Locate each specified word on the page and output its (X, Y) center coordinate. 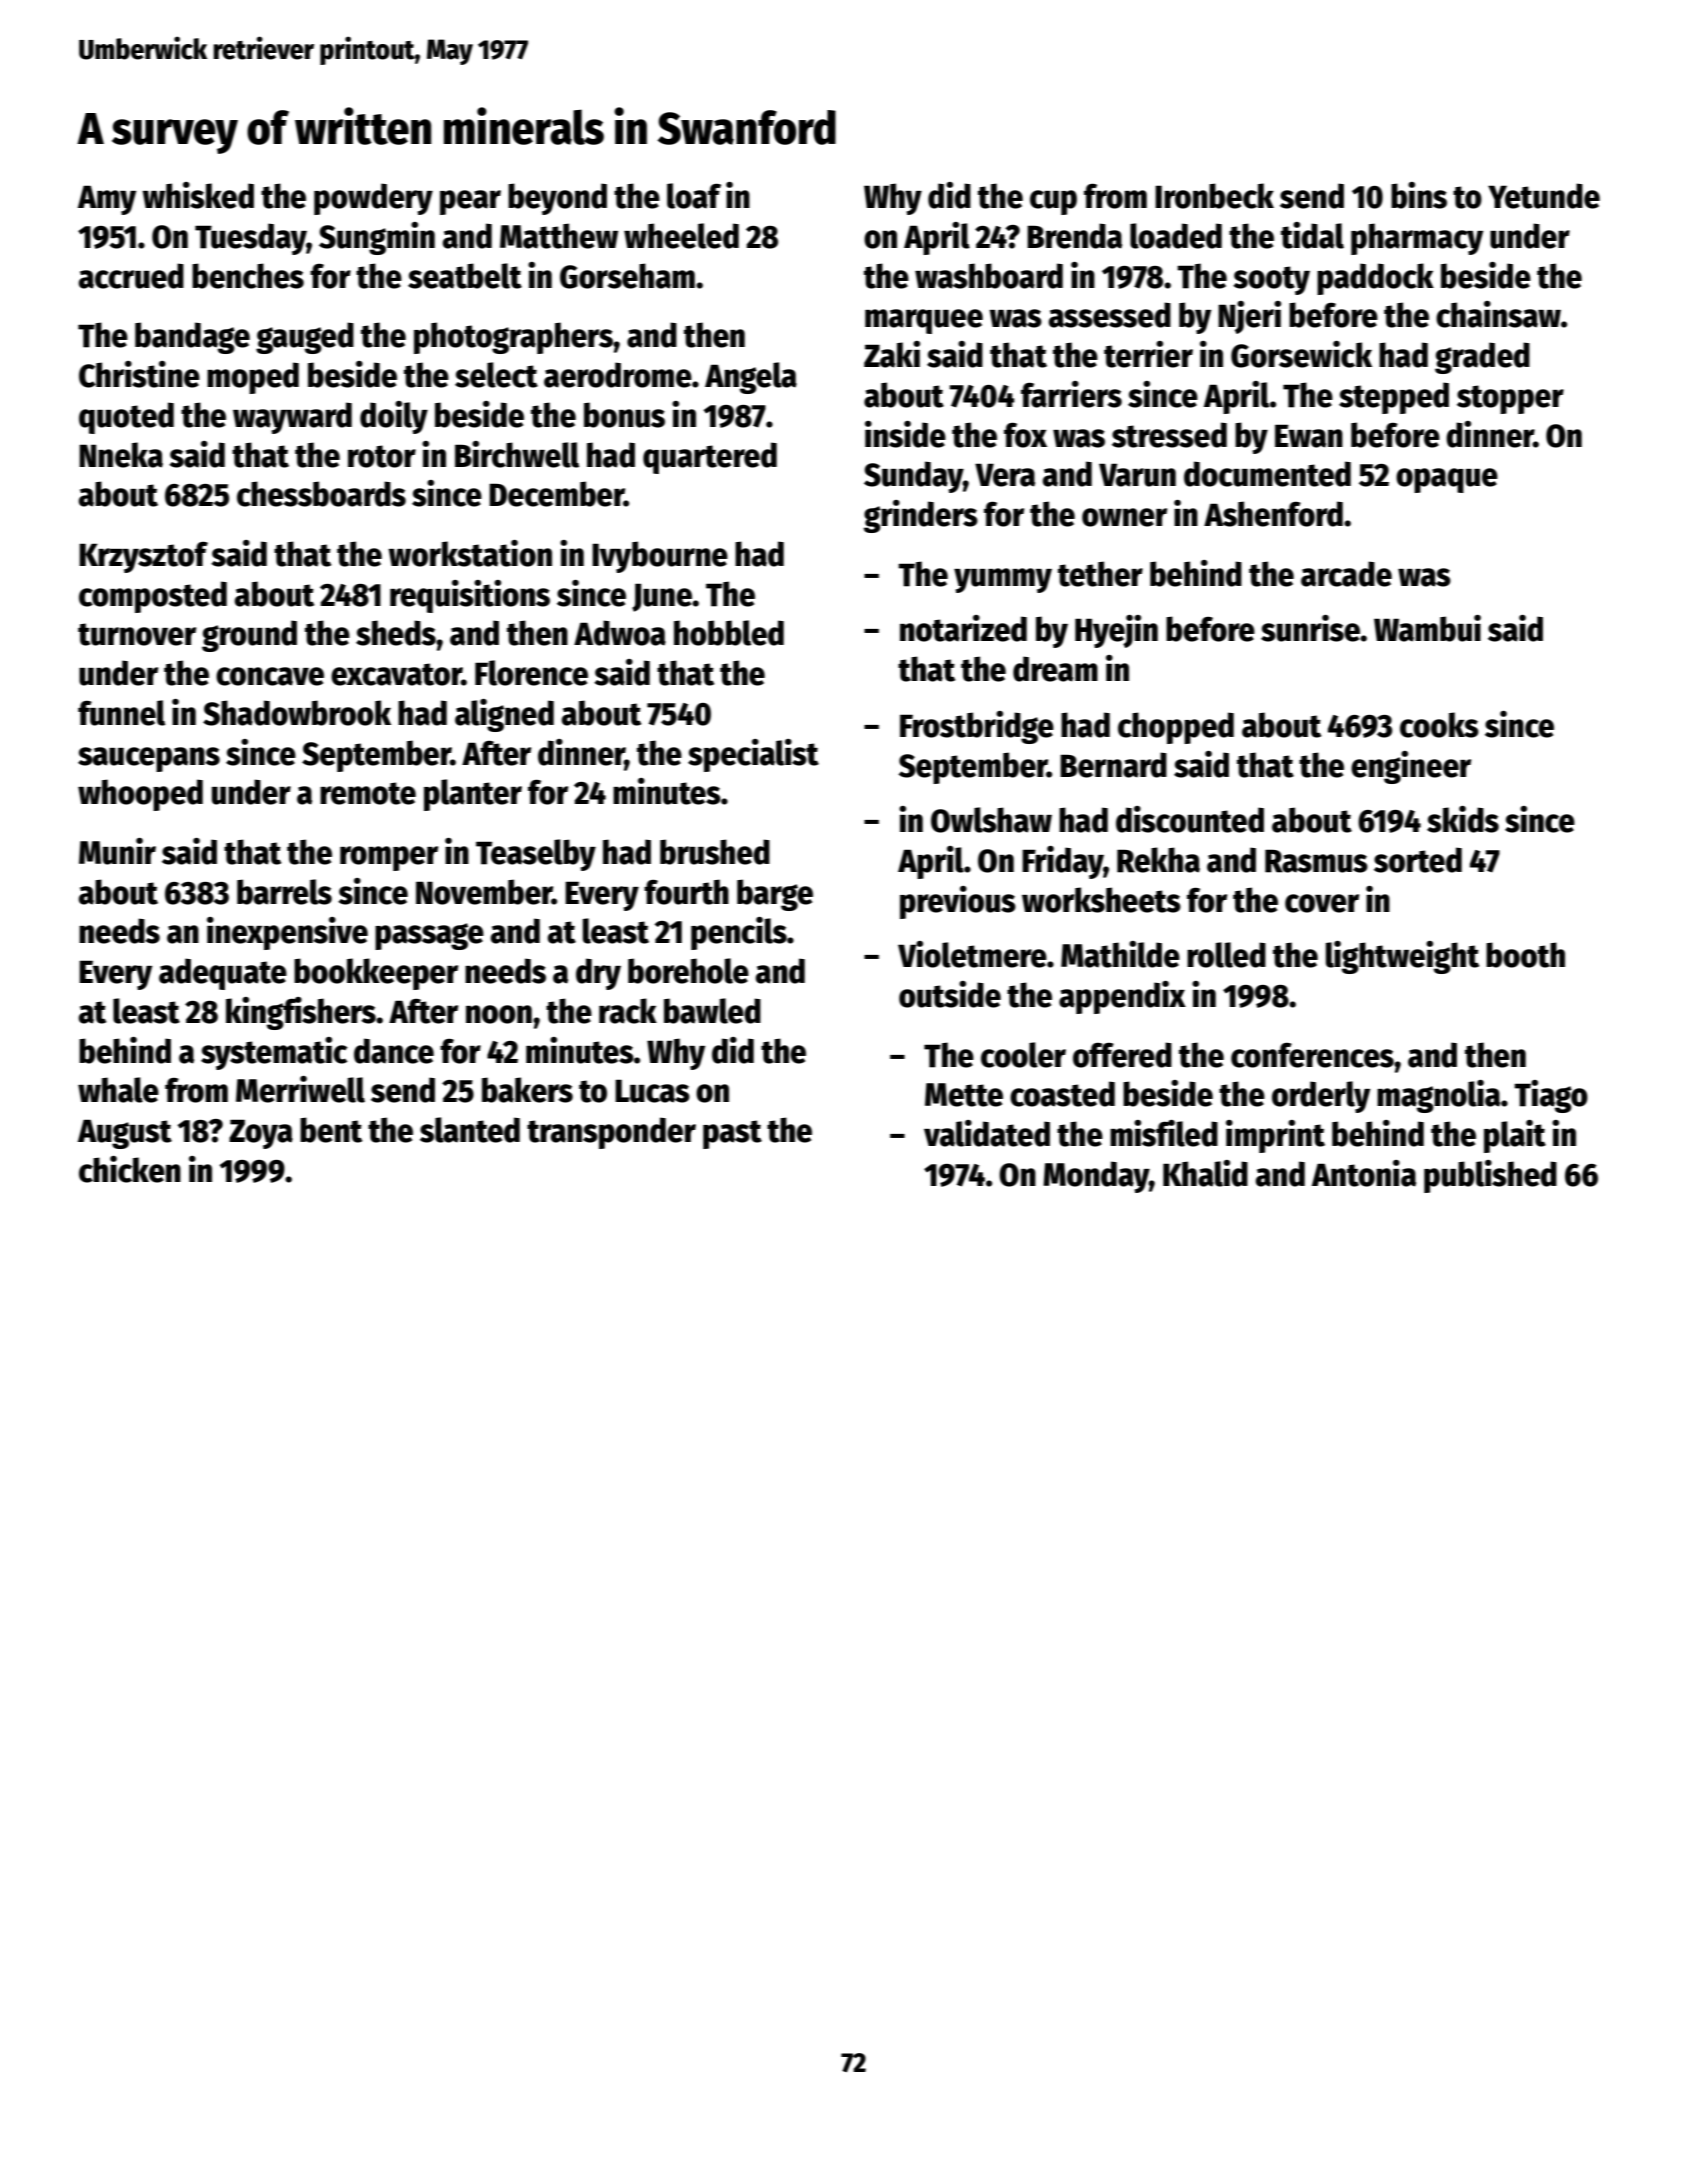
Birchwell (517, 454)
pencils (739, 933)
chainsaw (1498, 314)
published (1490, 1176)
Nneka (121, 455)
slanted (470, 1130)
